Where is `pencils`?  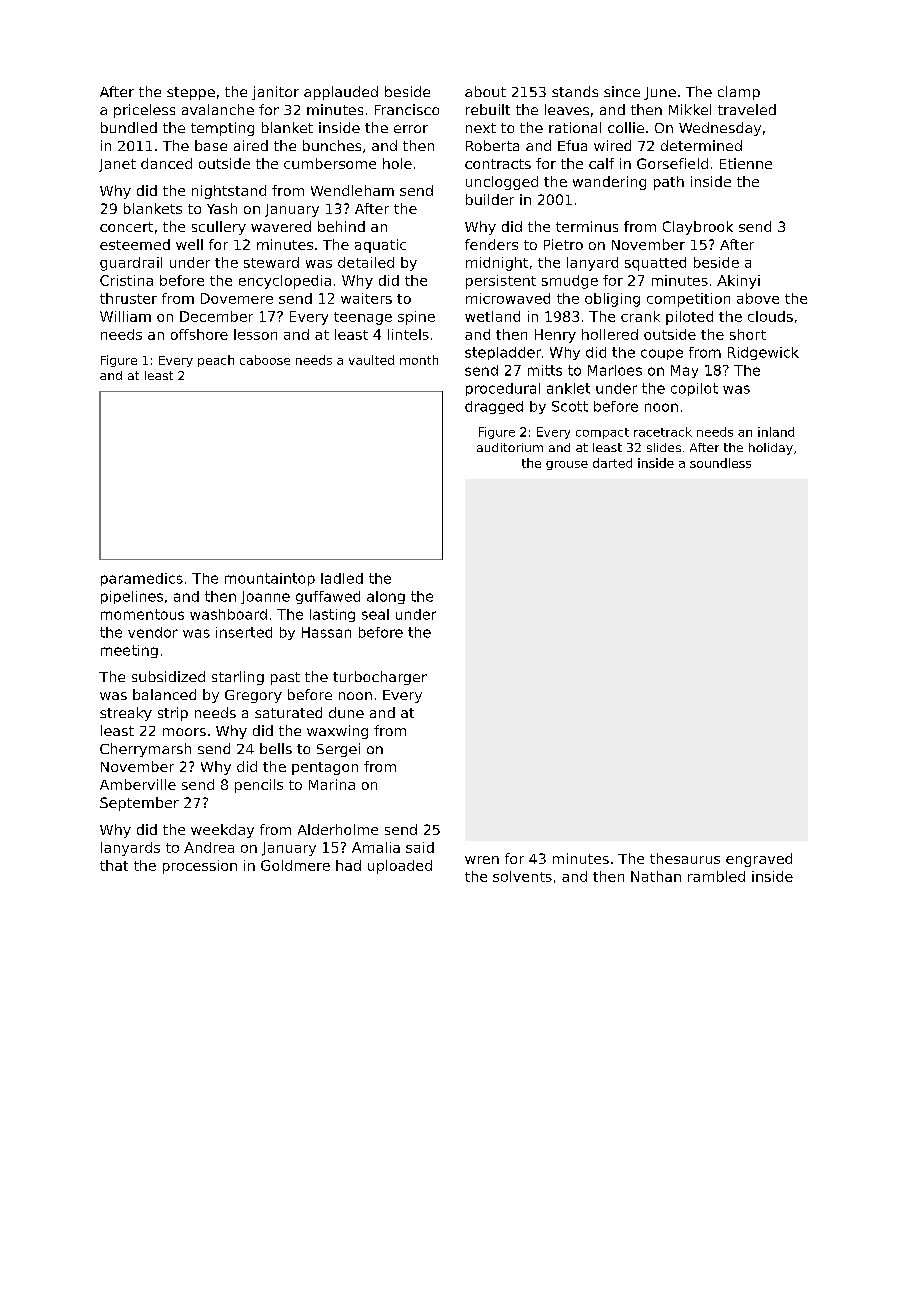
pencils is located at coordinates (259, 786).
